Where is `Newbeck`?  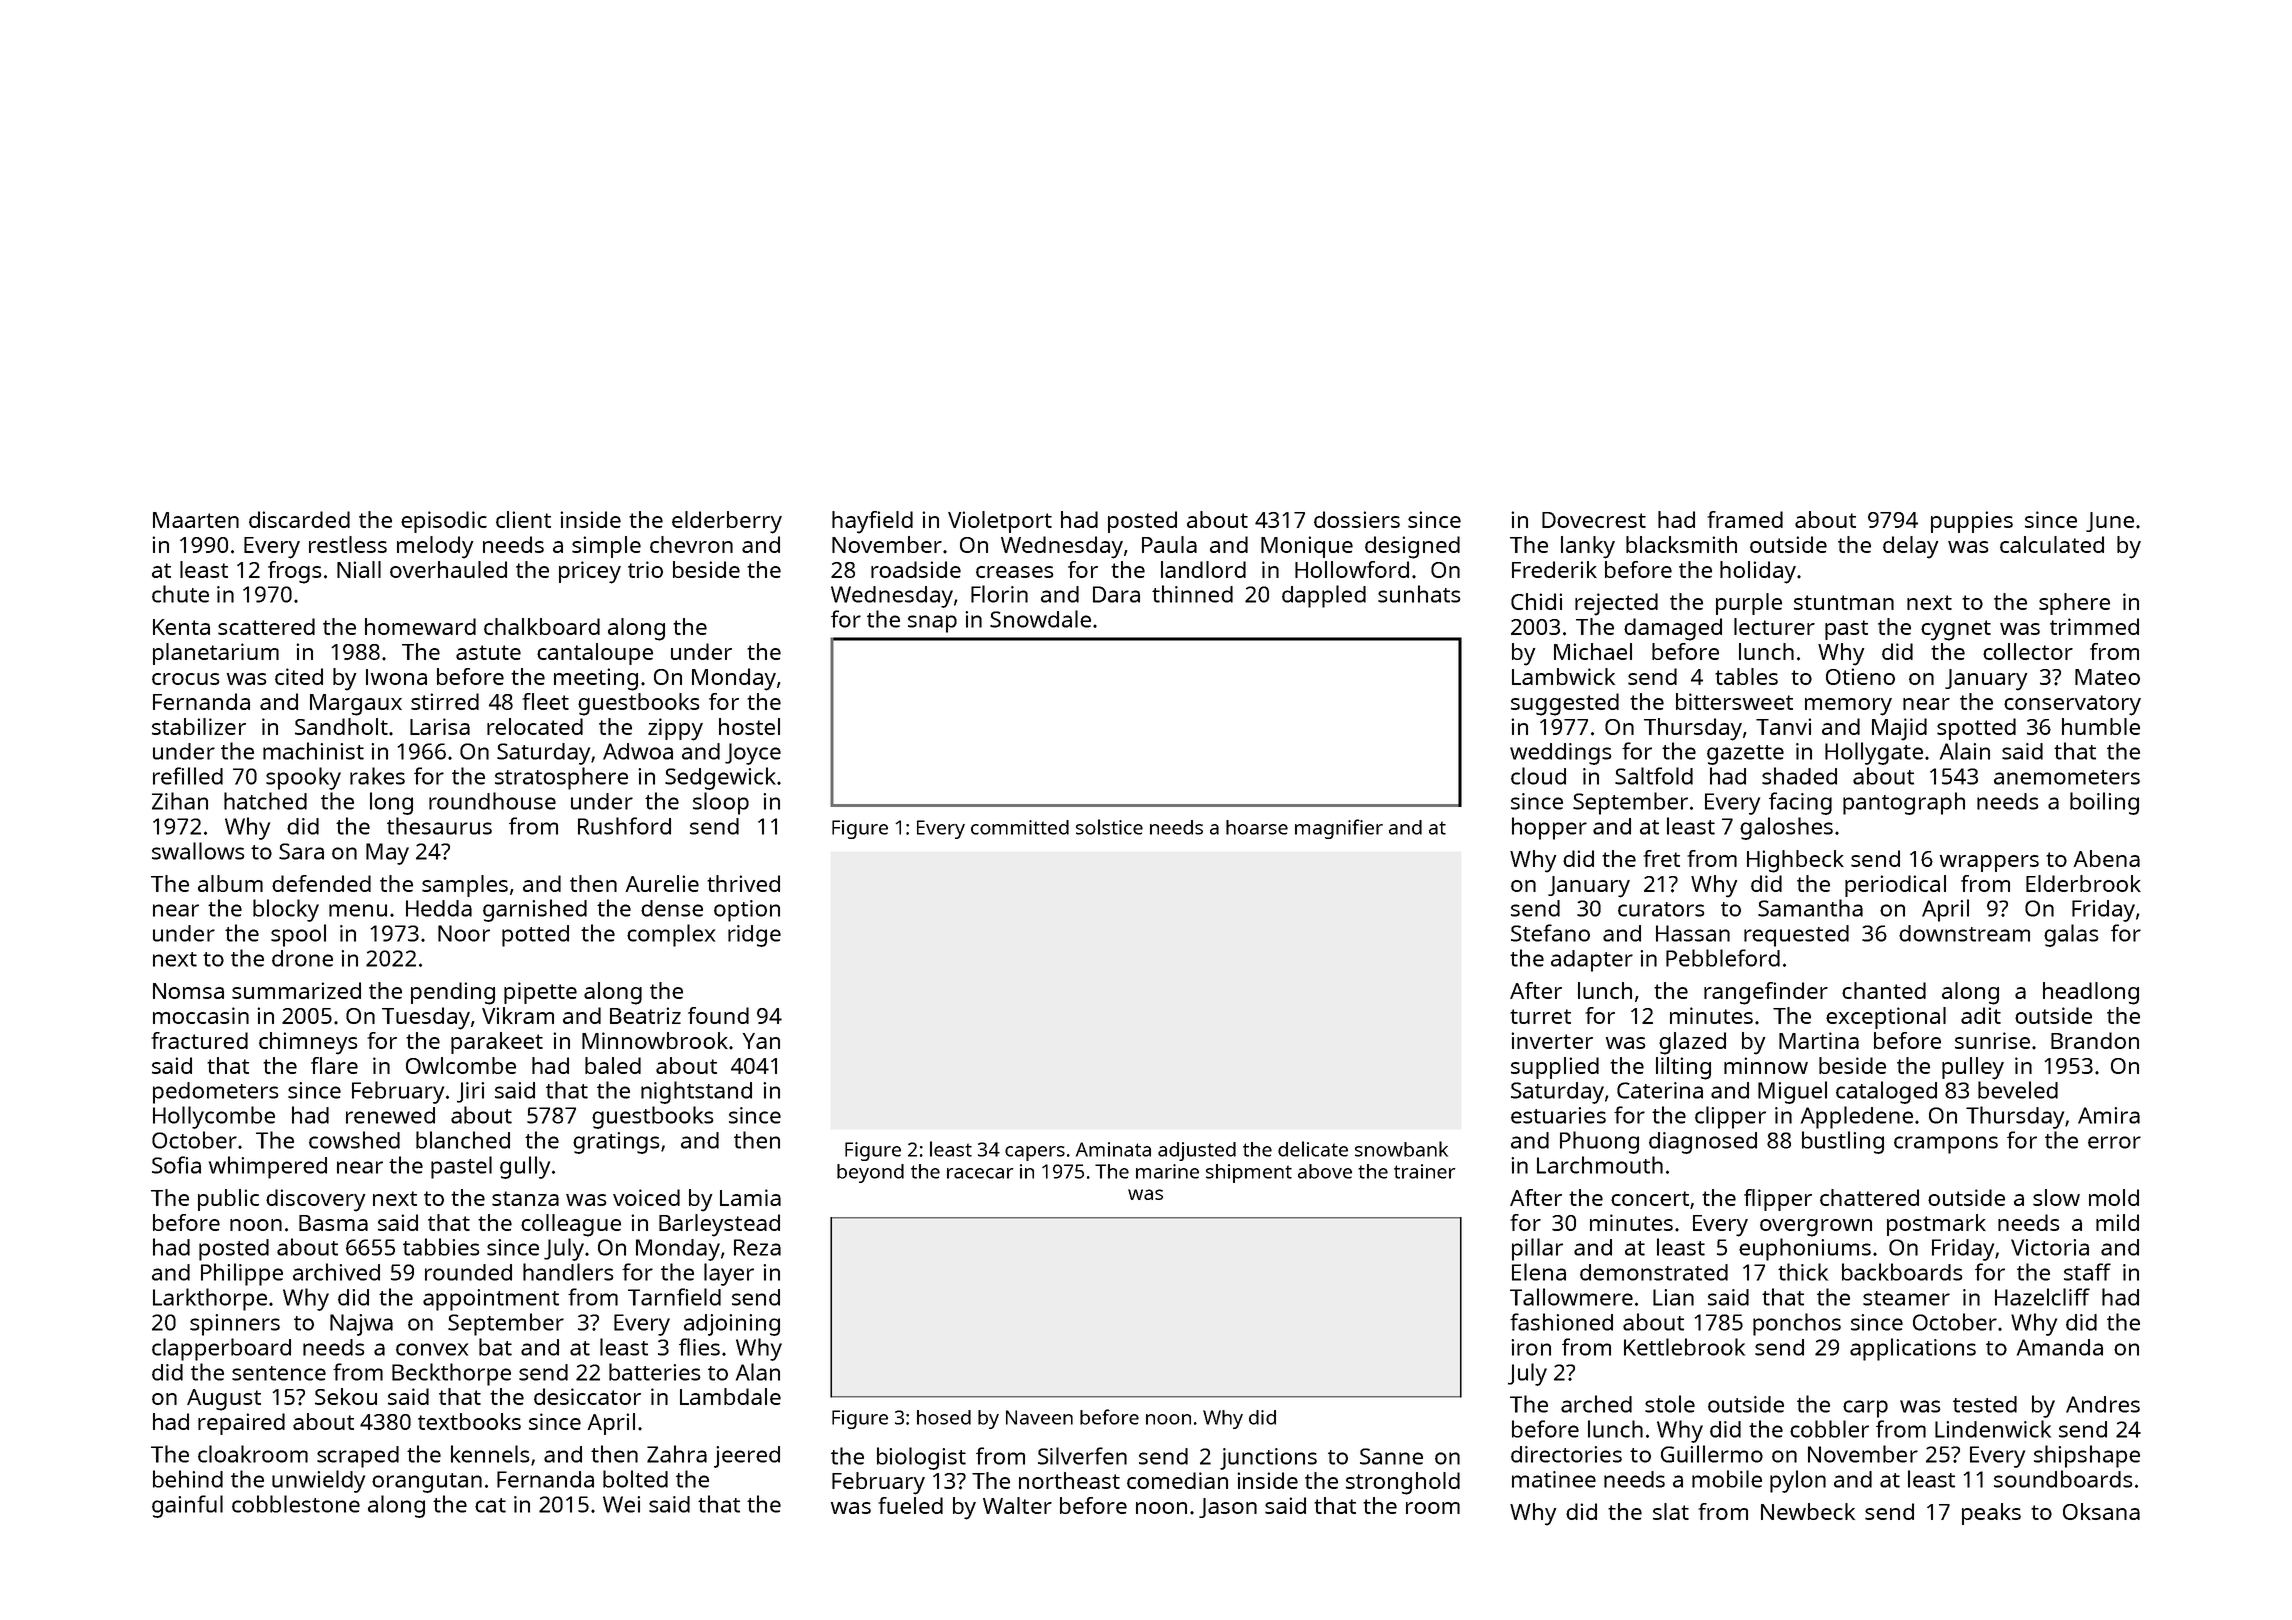
Newbeck is located at coordinates (1808, 1511).
